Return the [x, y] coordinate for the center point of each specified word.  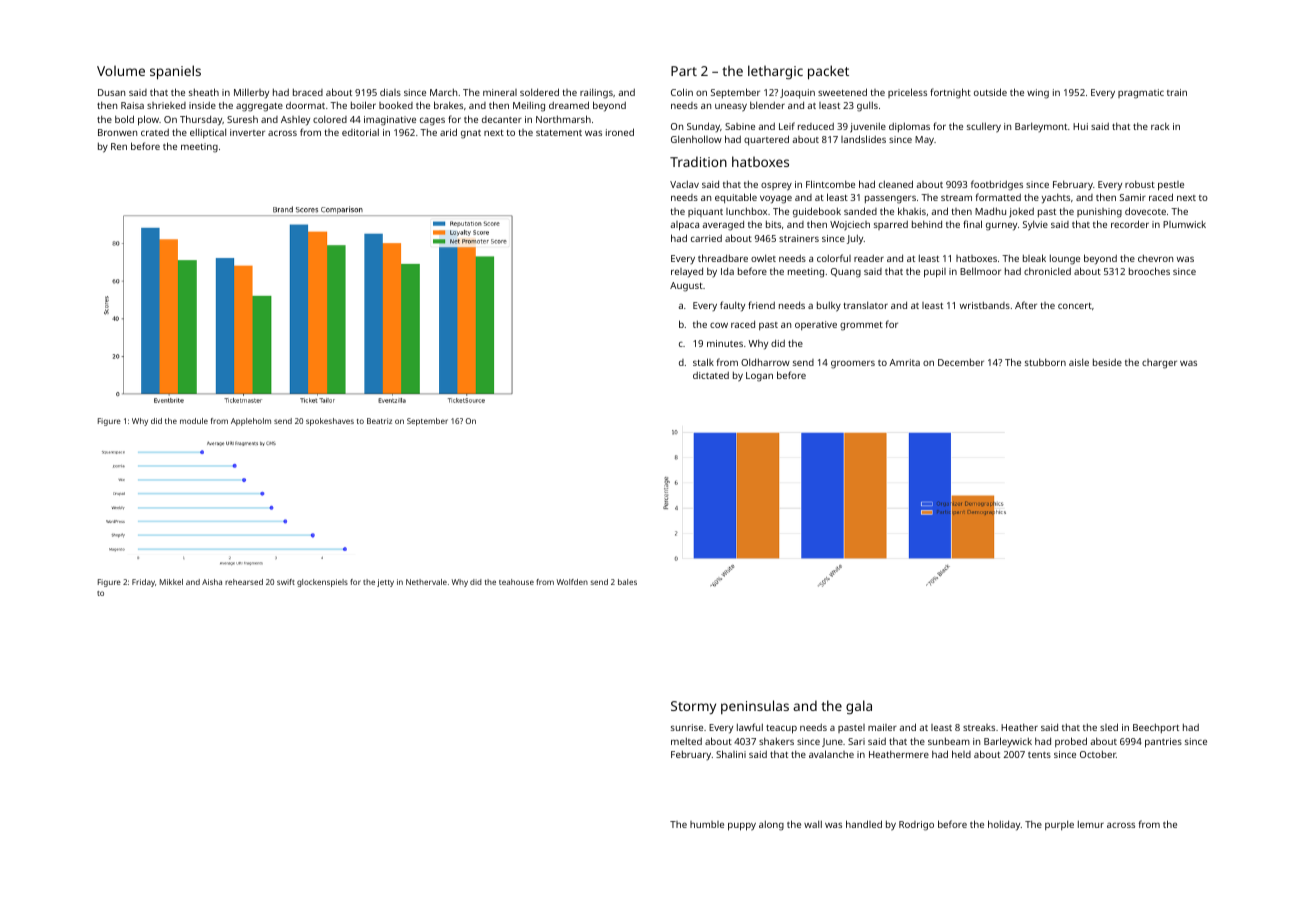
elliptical [208, 133]
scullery [984, 128]
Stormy [693, 708]
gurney [1001, 226]
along [771, 826]
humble [707, 824]
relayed [687, 272]
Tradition [698, 161]
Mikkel [171, 582]
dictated [711, 375]
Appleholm [251, 422]
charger [1159, 364]
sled [1109, 727]
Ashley [295, 121]
